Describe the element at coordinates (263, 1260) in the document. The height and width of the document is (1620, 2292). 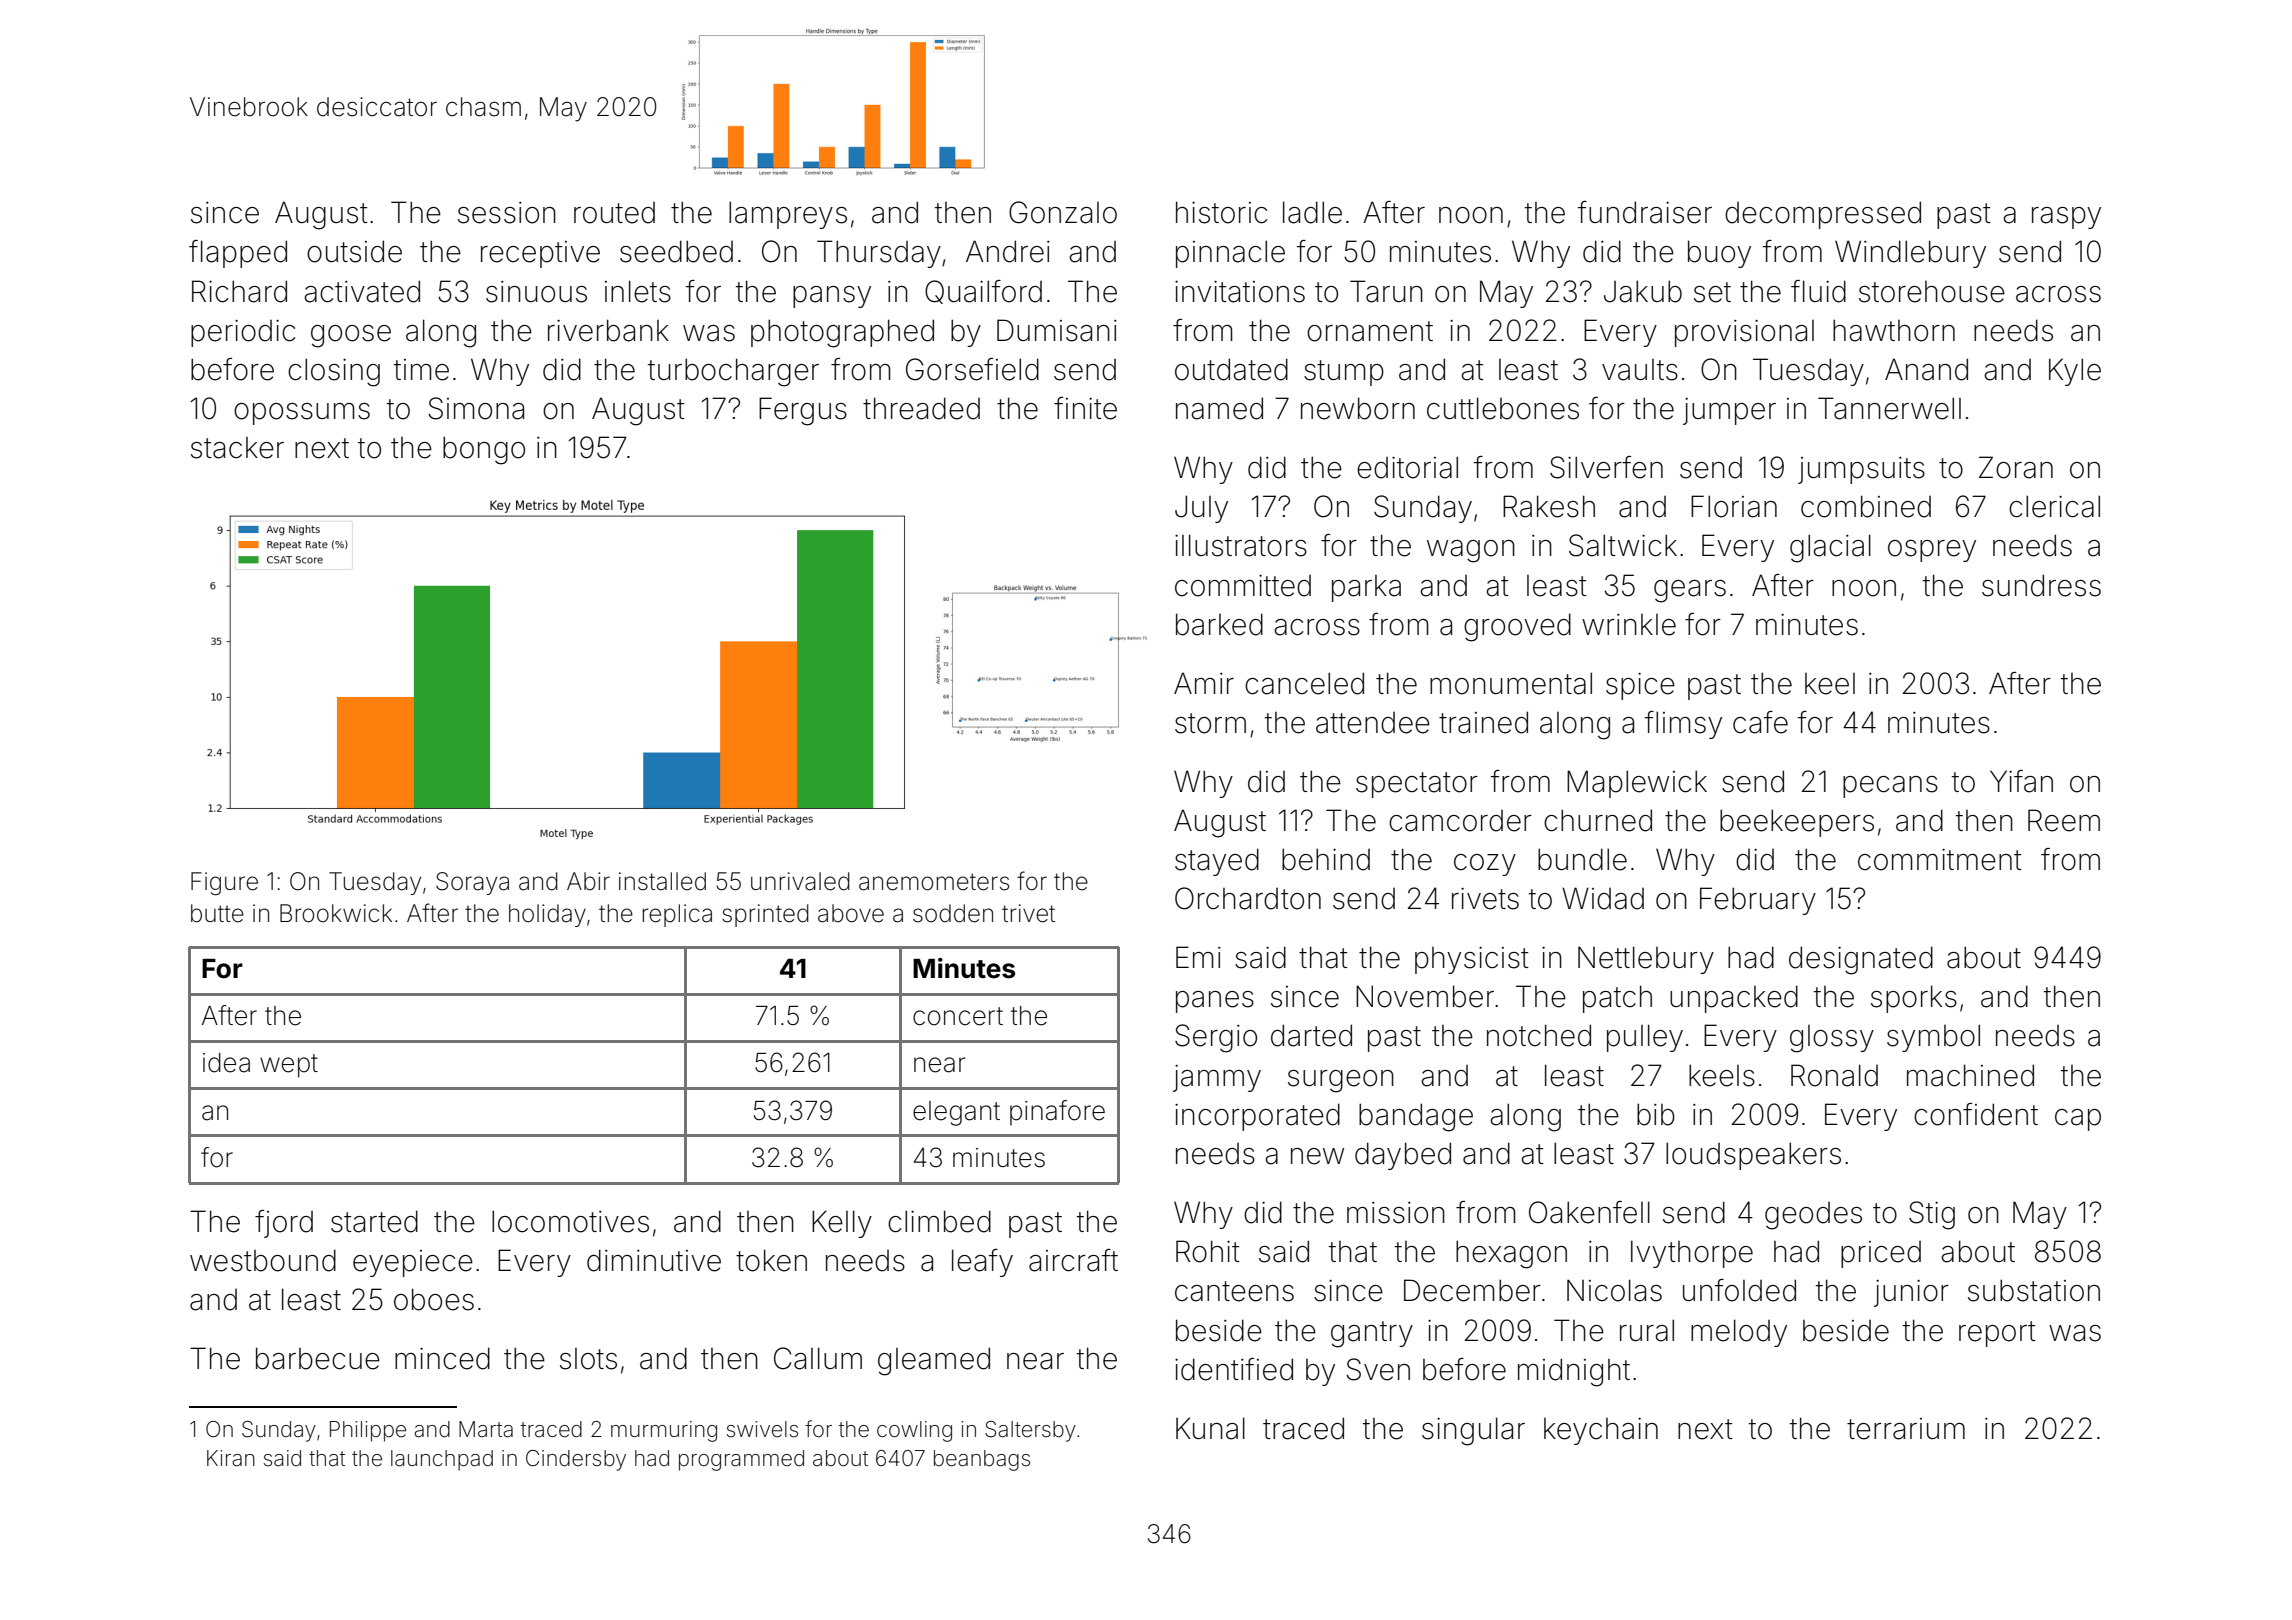
I see `westbound` at that location.
